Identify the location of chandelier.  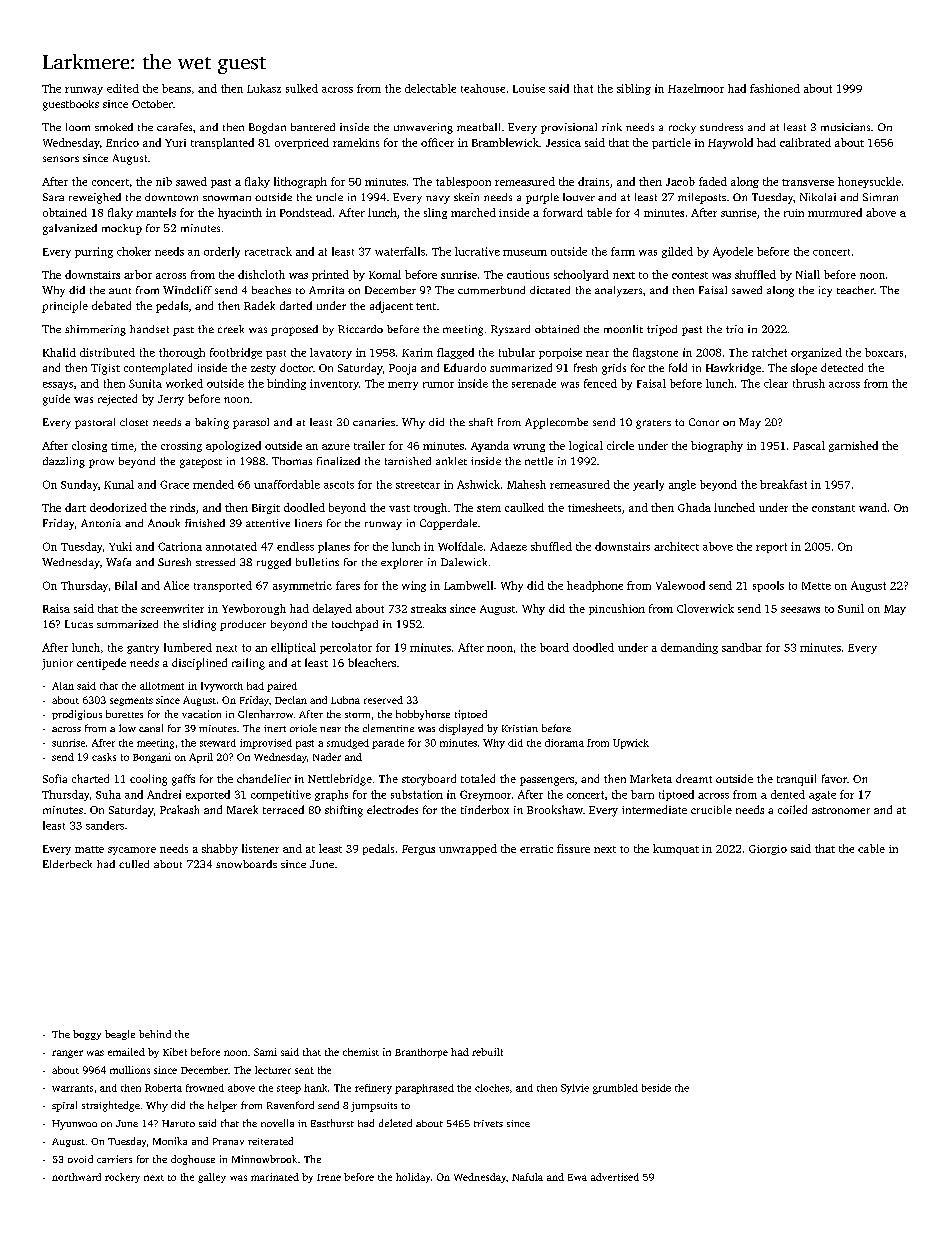
(264, 778).
